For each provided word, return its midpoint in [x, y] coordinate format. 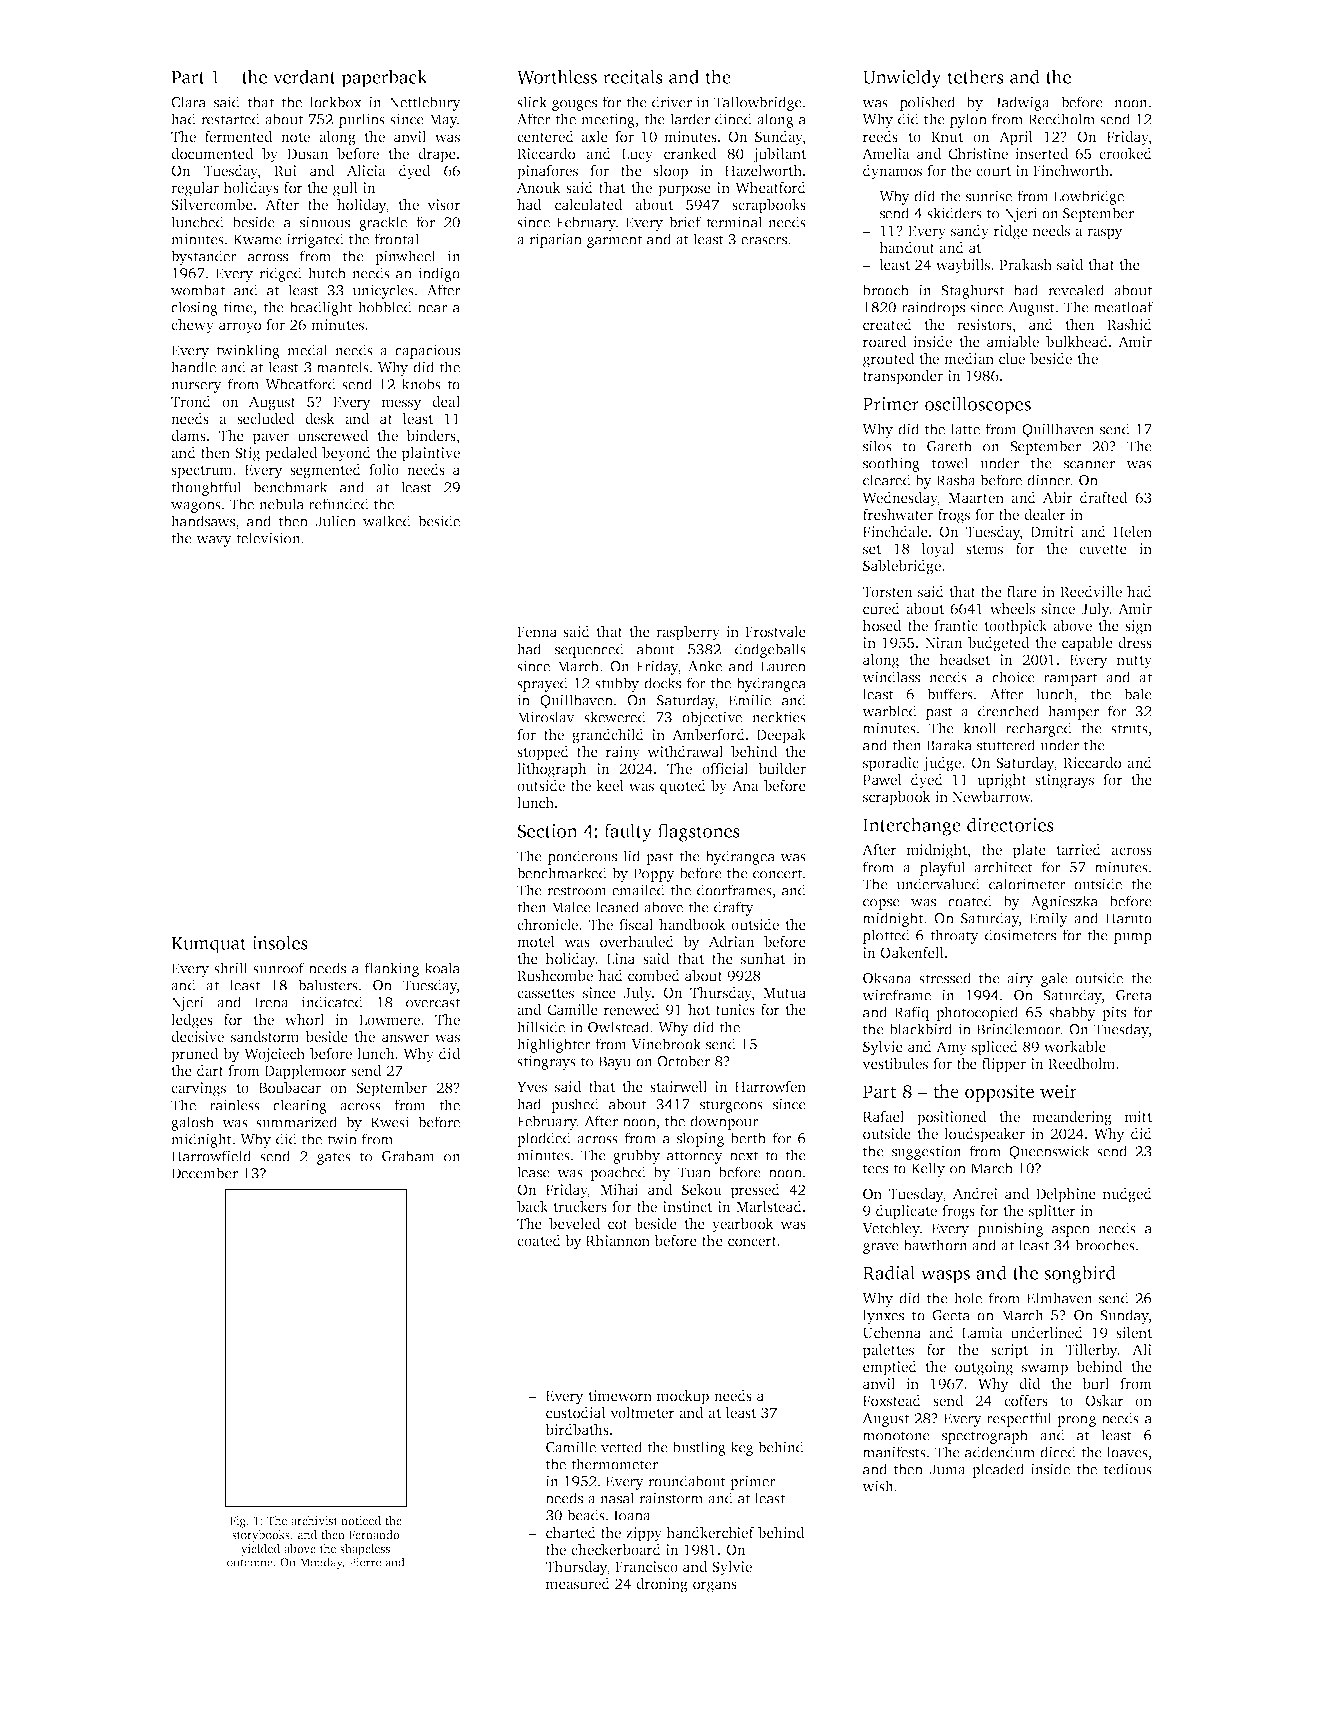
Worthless [557, 76]
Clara [188, 102]
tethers [975, 76]
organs [715, 1587]
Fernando [374, 1534]
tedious [1128, 1469]
